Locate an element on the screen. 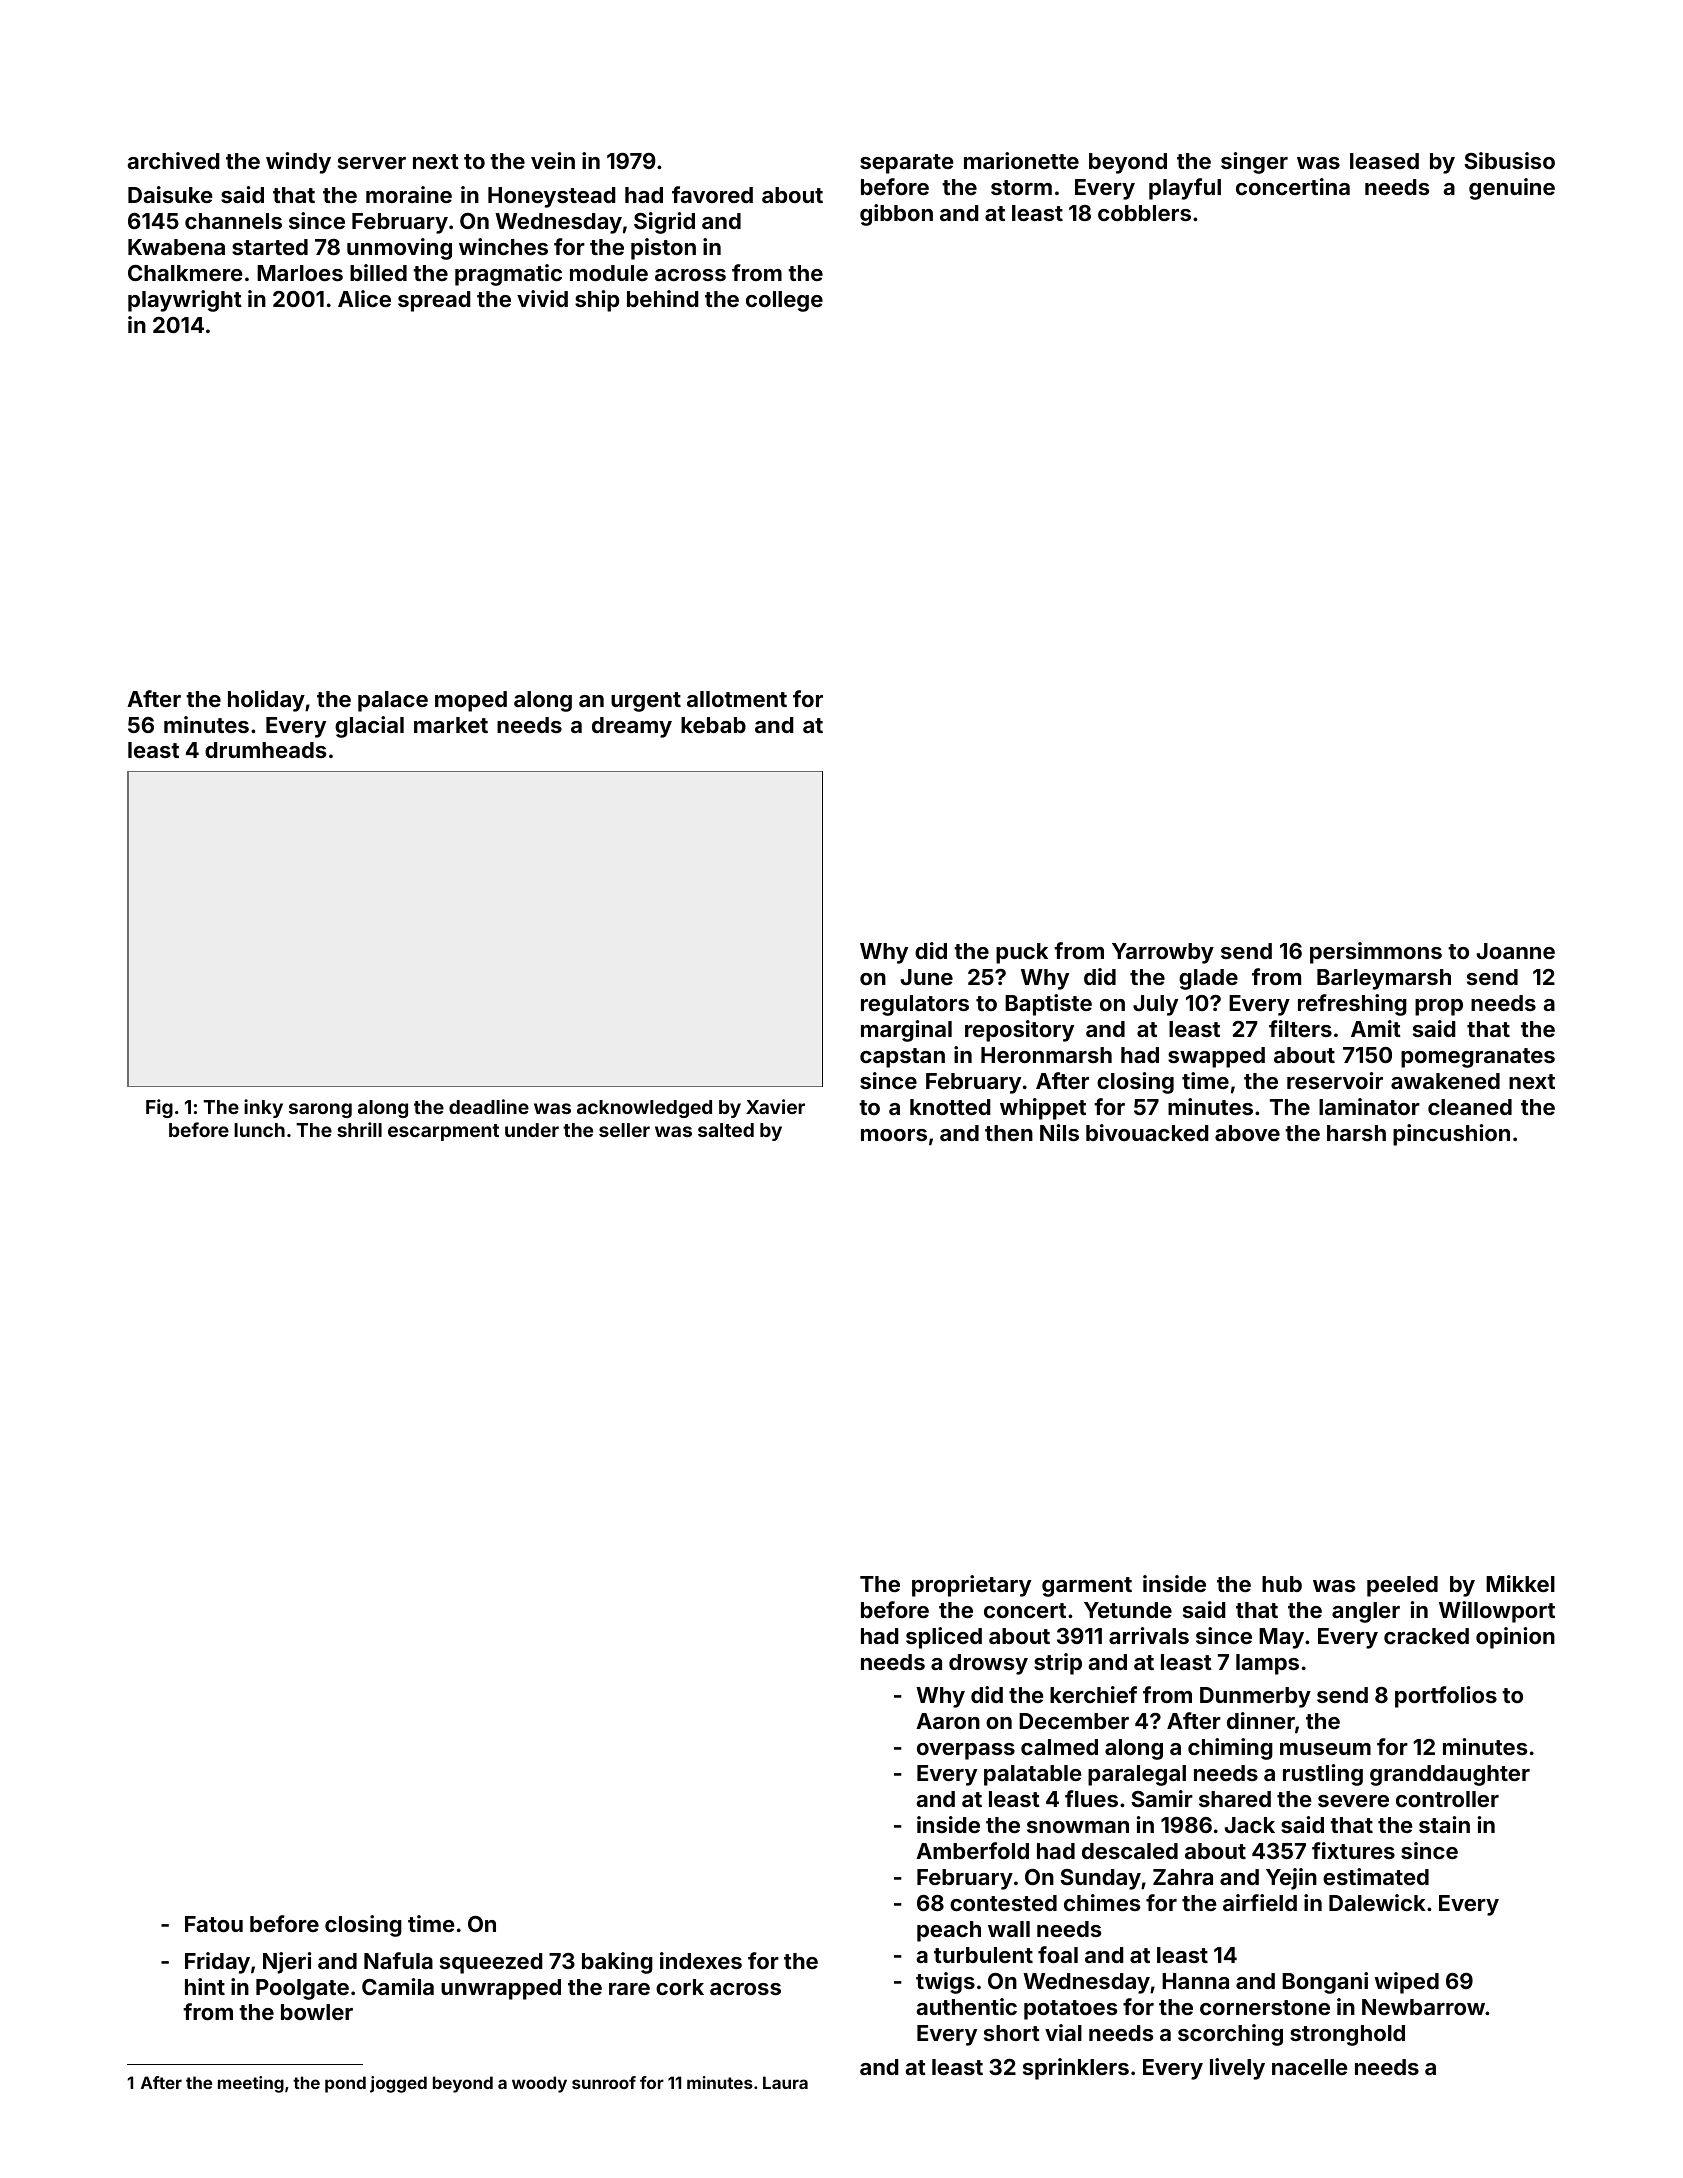 The image size is (1683, 2178). archived is located at coordinates (173, 160).
